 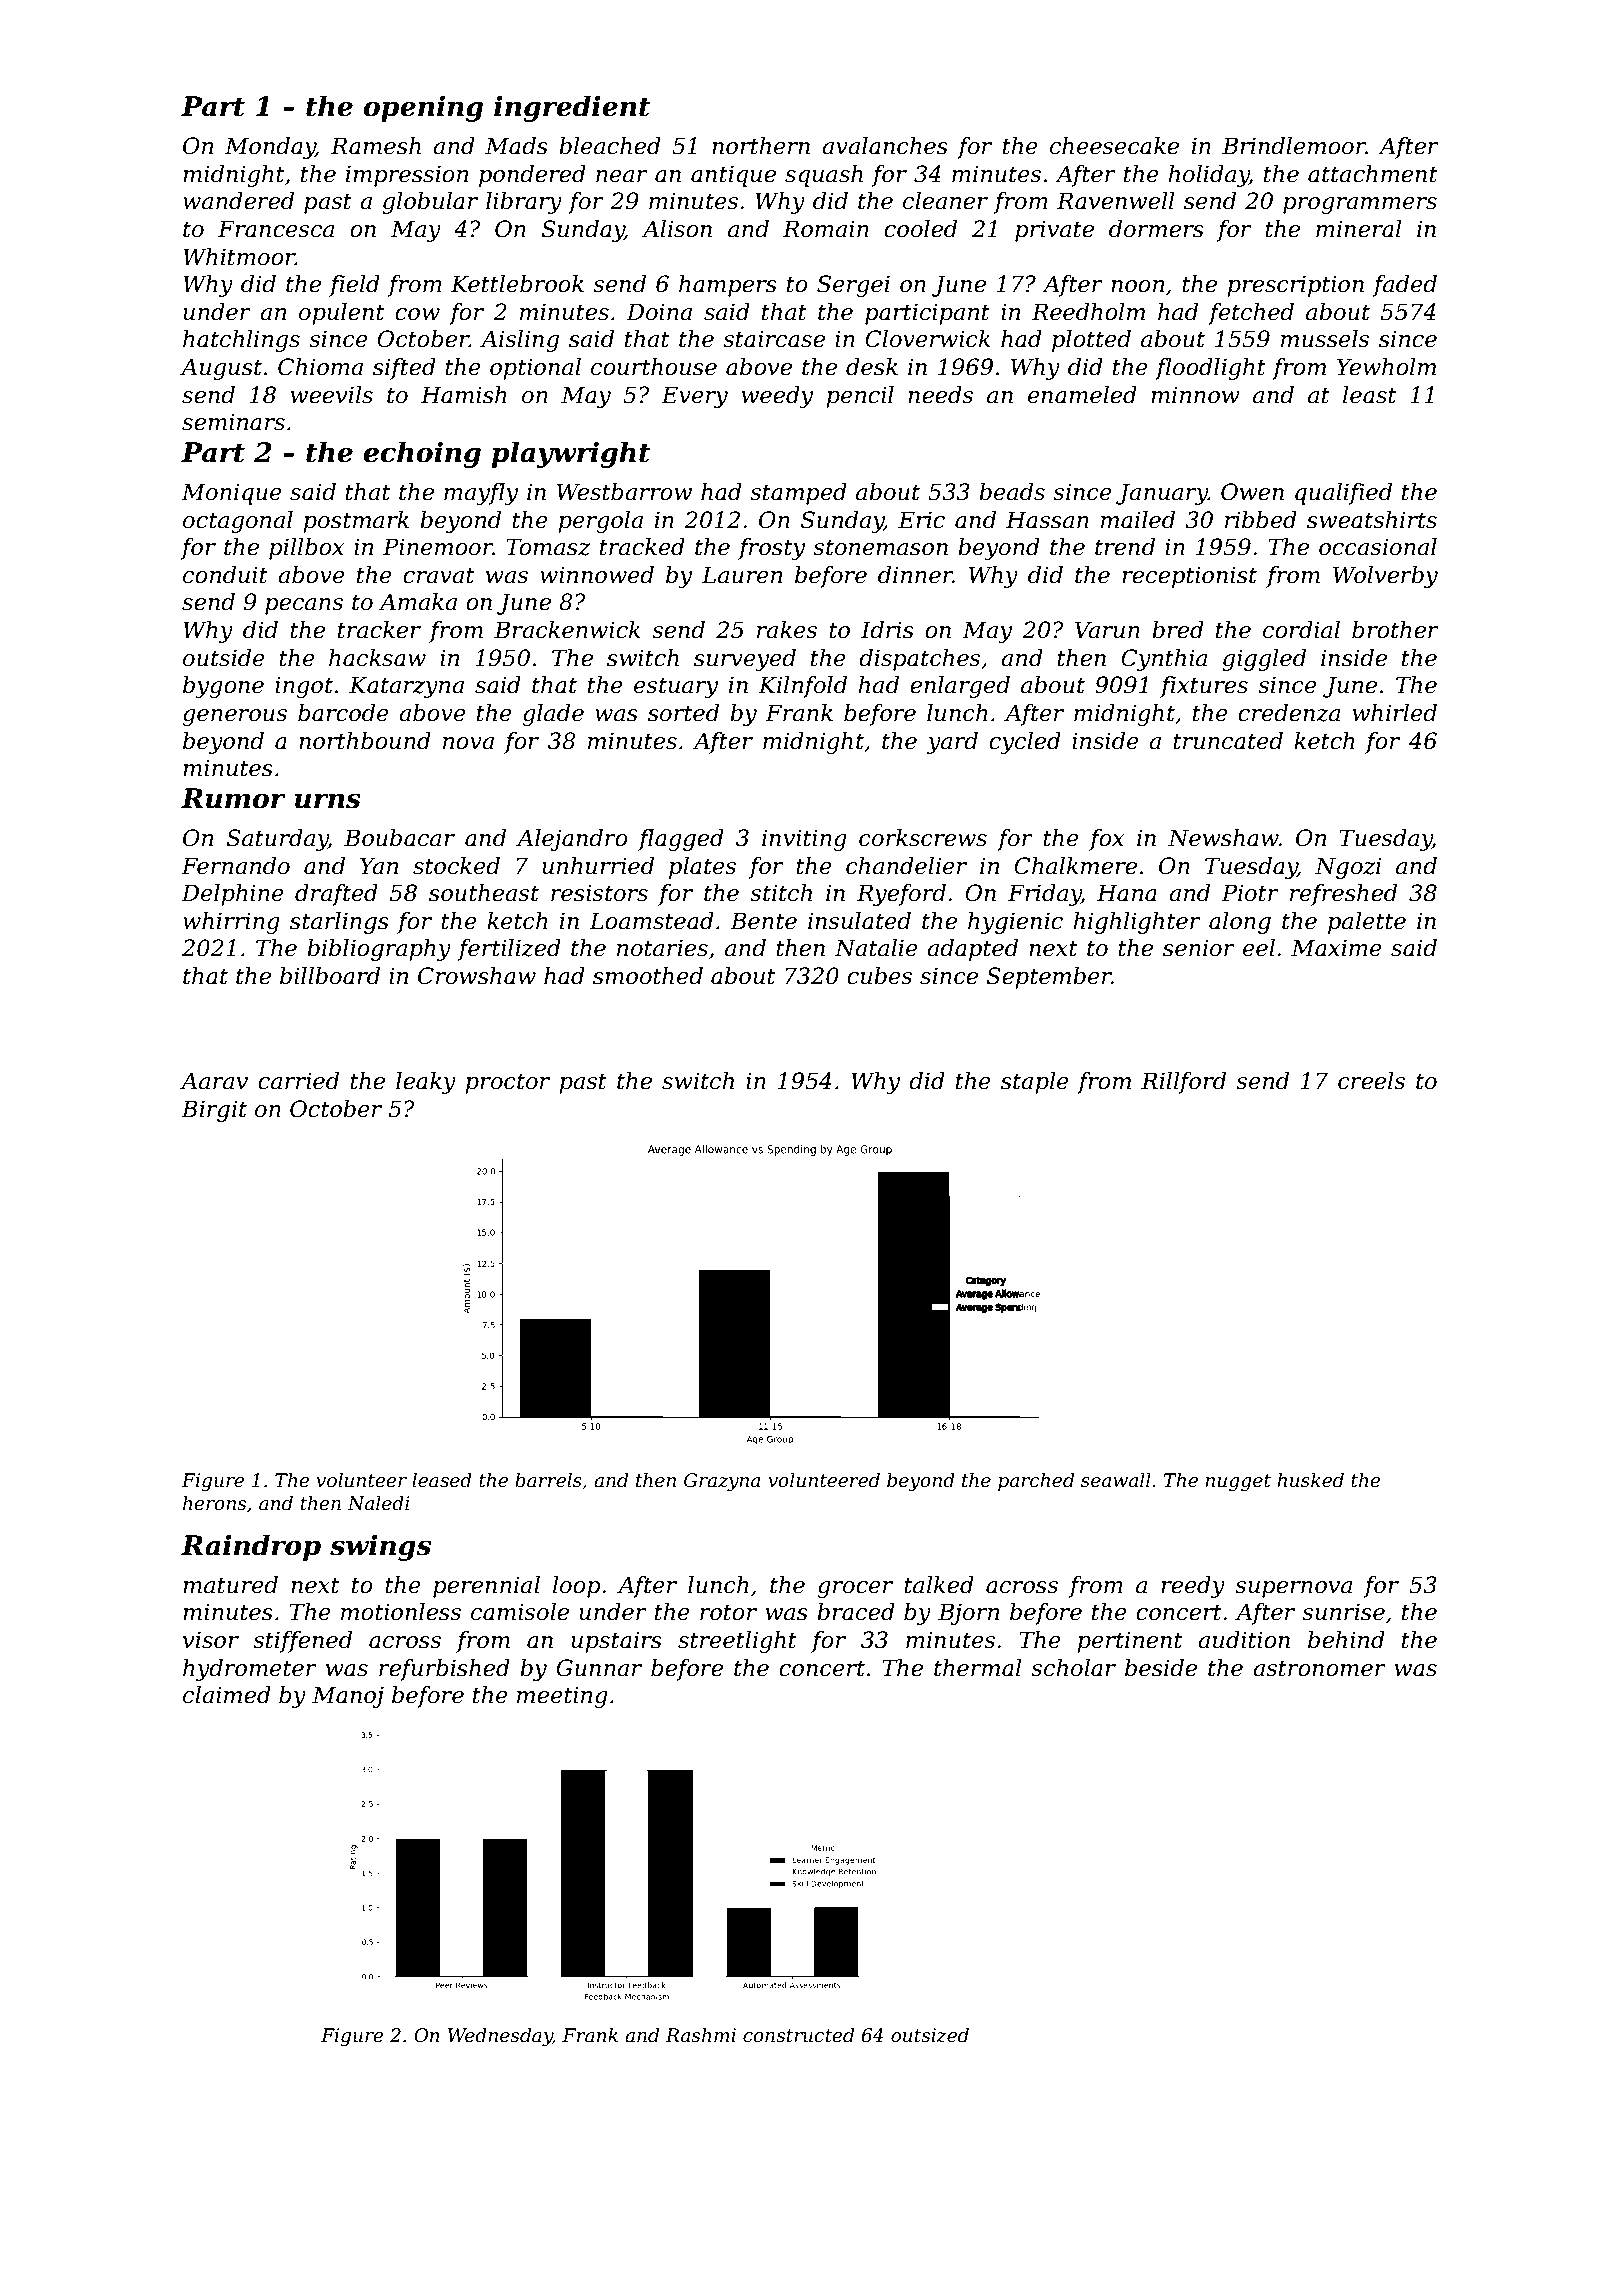 What do you see at coordinates (798, 2035) in the page?
I see `constructed` at bounding box center [798, 2035].
